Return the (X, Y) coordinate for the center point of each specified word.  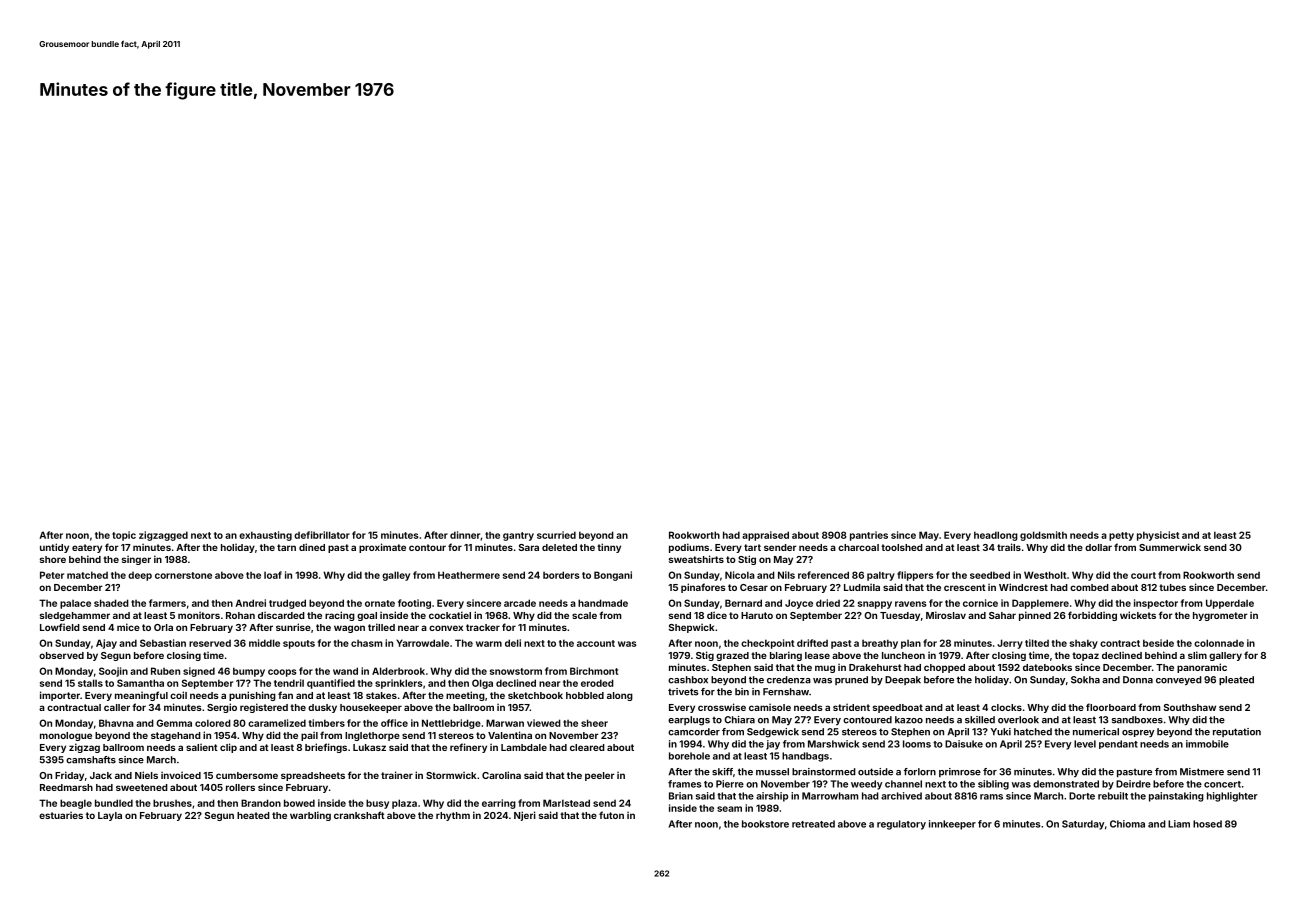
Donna (1138, 680)
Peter (52, 575)
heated (253, 815)
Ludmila (862, 587)
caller (117, 707)
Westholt (1045, 575)
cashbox (688, 680)
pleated (1236, 680)
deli (513, 643)
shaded (111, 603)
